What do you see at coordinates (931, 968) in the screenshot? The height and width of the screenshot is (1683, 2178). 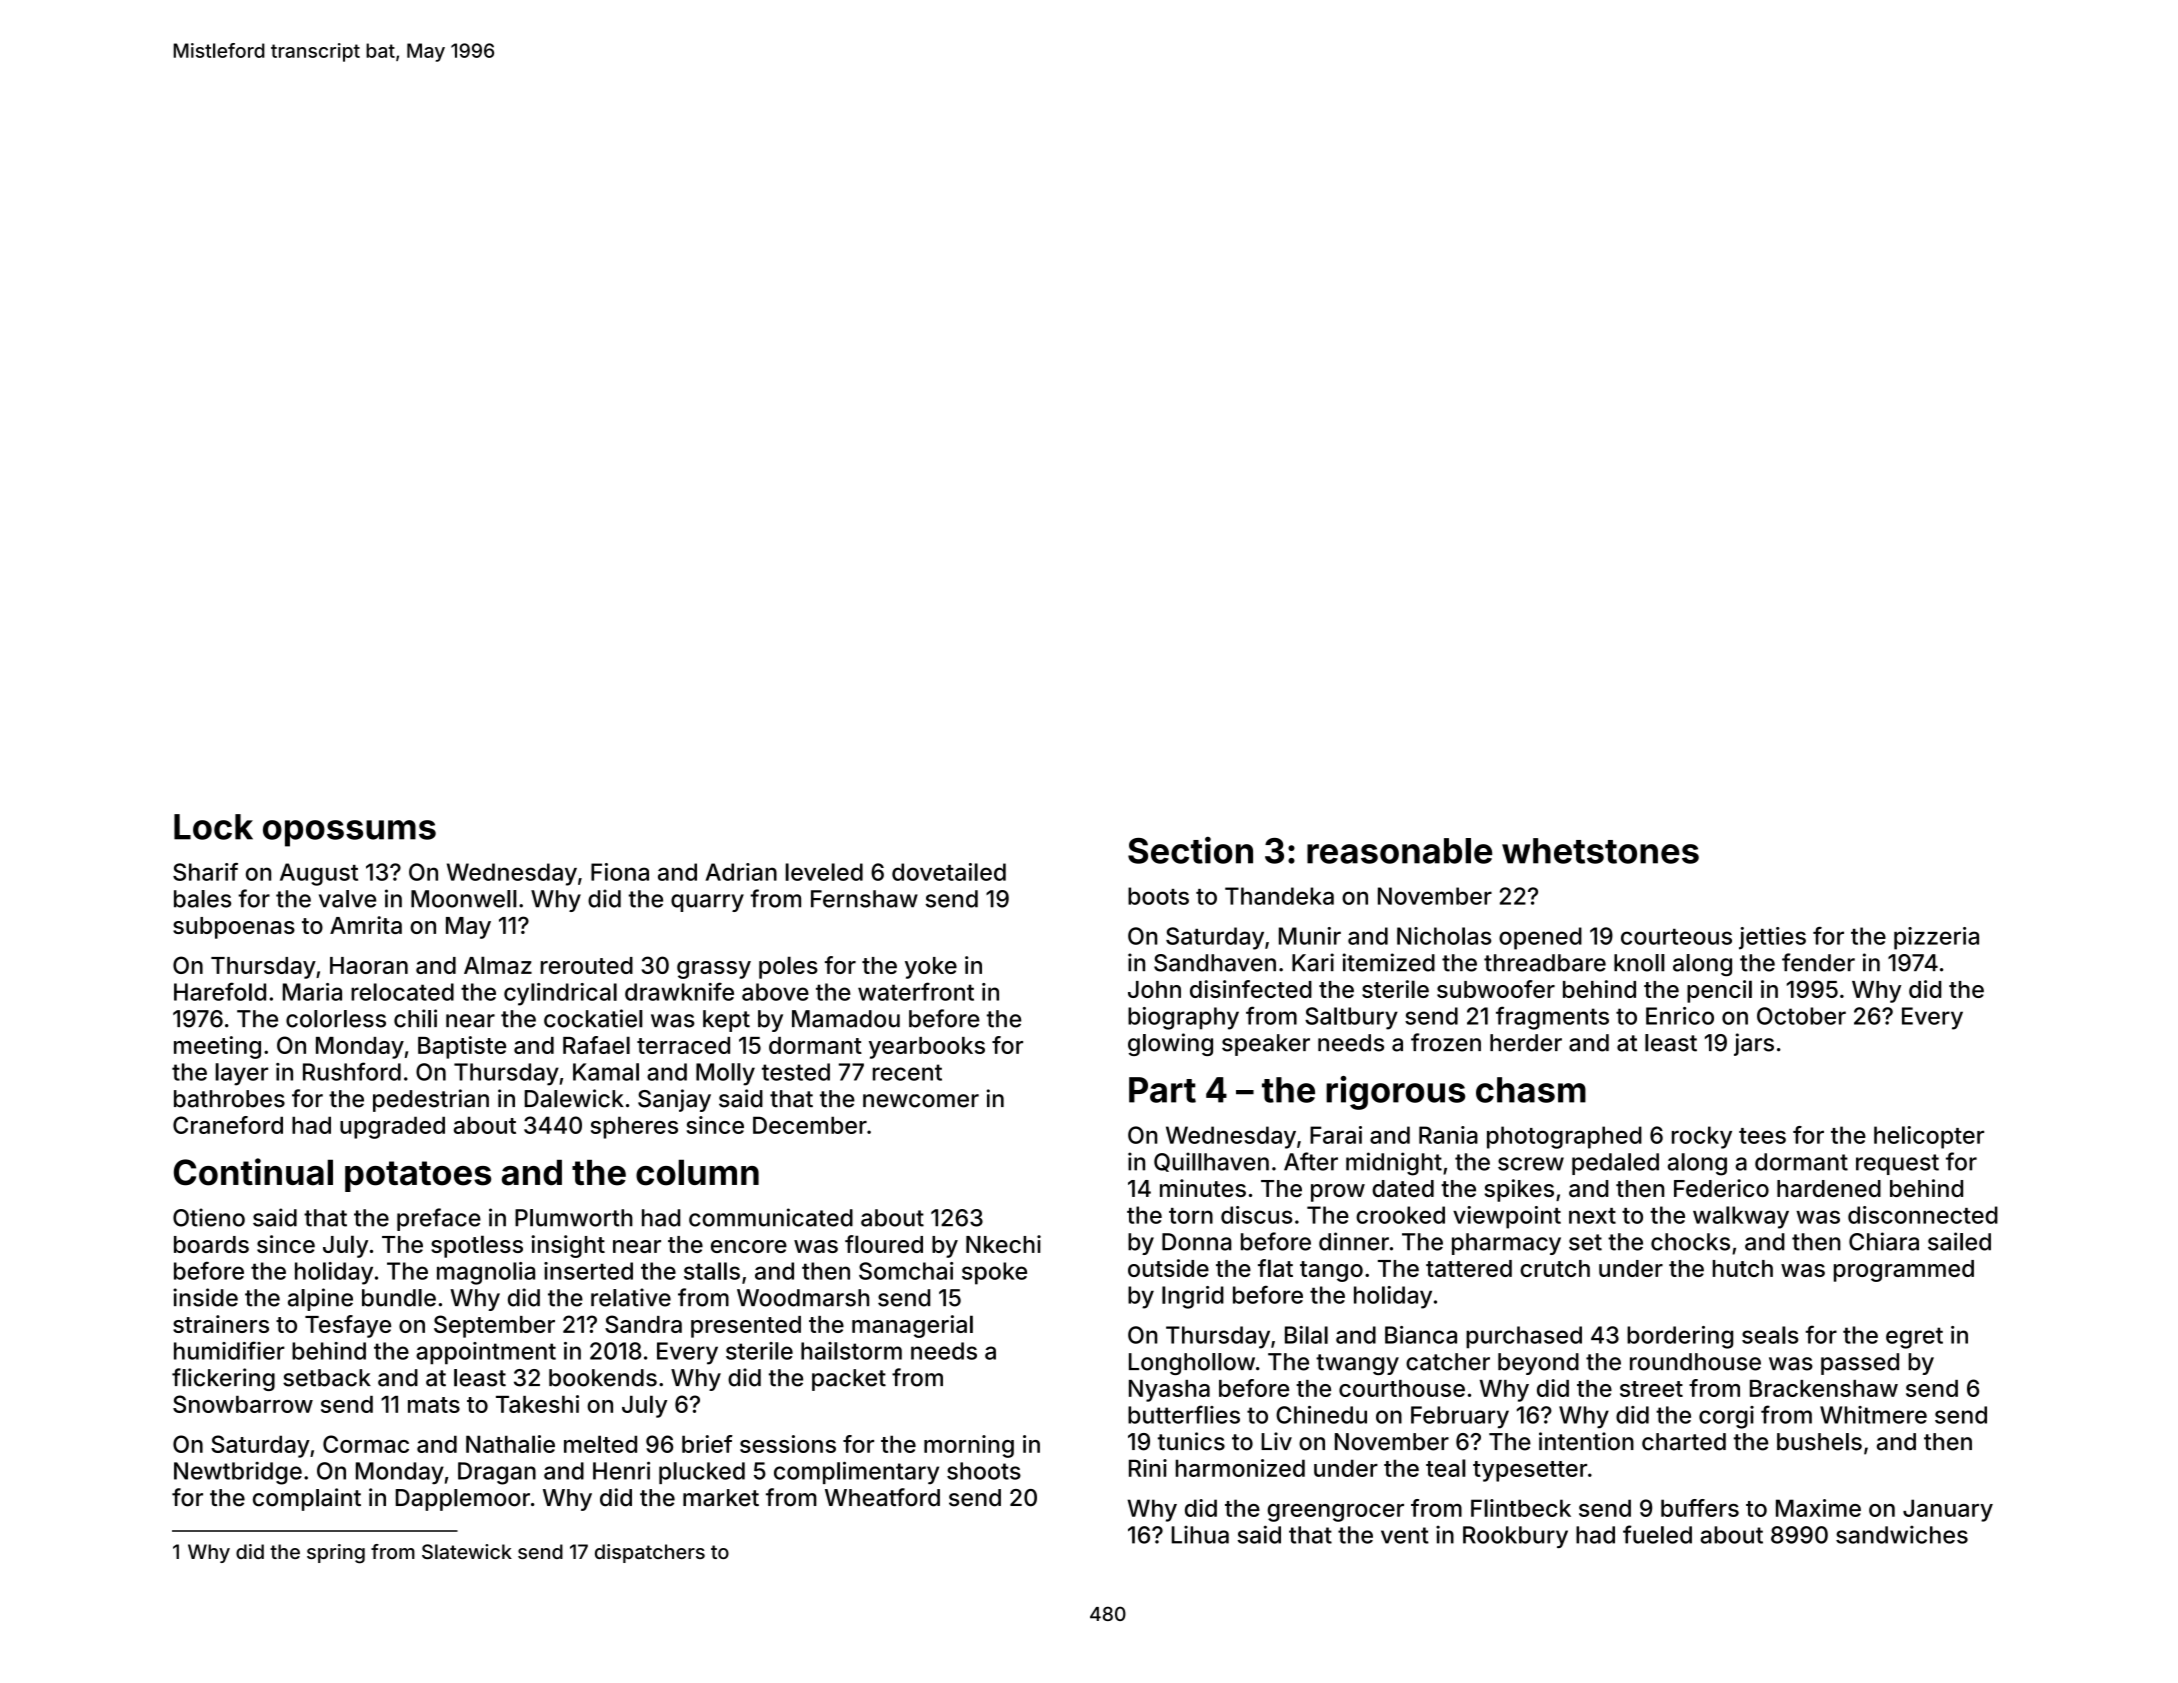 I see `yoke` at bounding box center [931, 968].
